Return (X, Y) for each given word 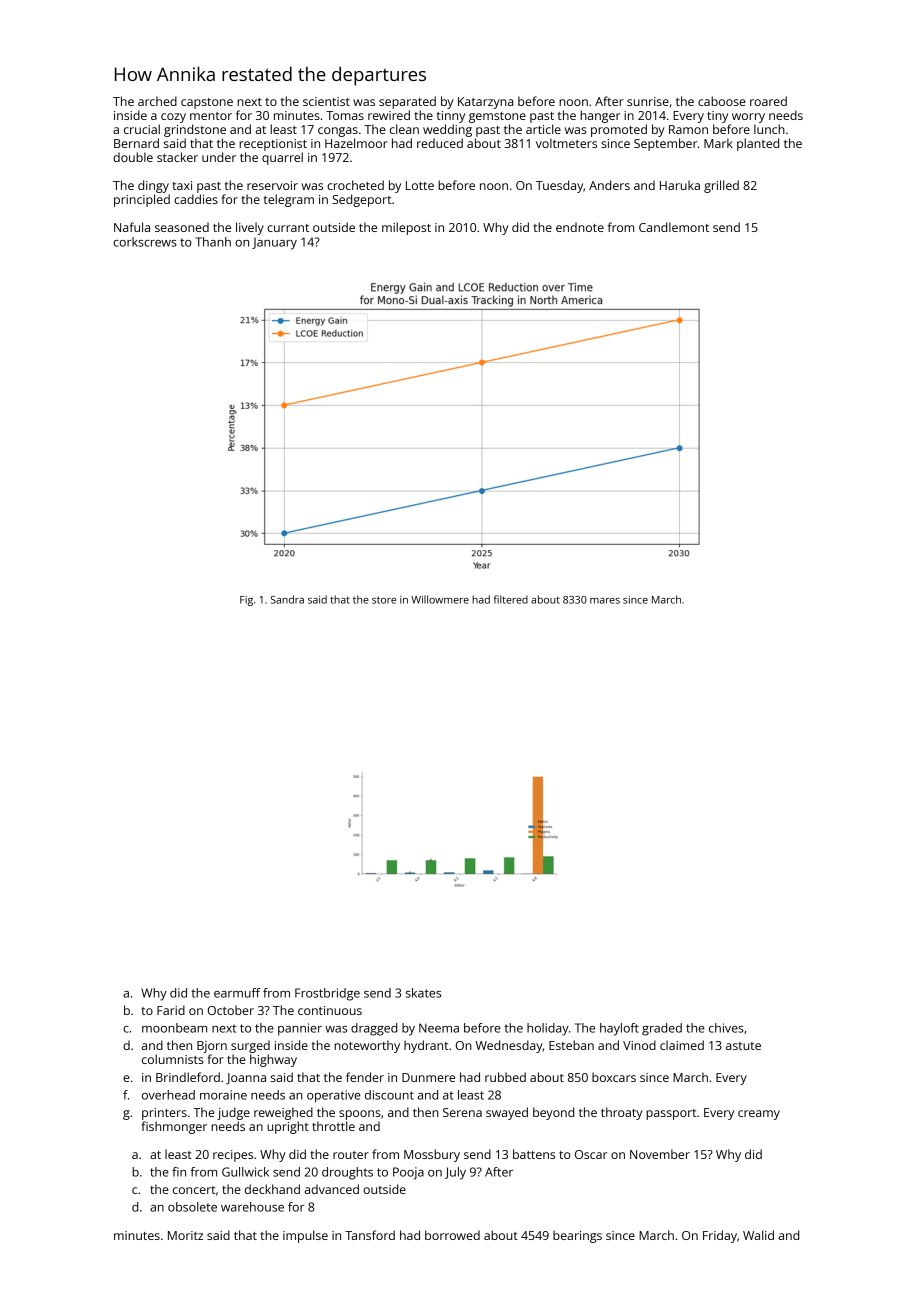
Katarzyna (485, 103)
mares (605, 601)
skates (423, 993)
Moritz (185, 1235)
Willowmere (440, 599)
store (384, 600)
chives (726, 1028)
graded (662, 1029)
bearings (577, 1236)
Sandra (287, 599)
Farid (171, 1010)
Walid (758, 1235)
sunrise (648, 101)
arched (157, 101)
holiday (548, 1029)
